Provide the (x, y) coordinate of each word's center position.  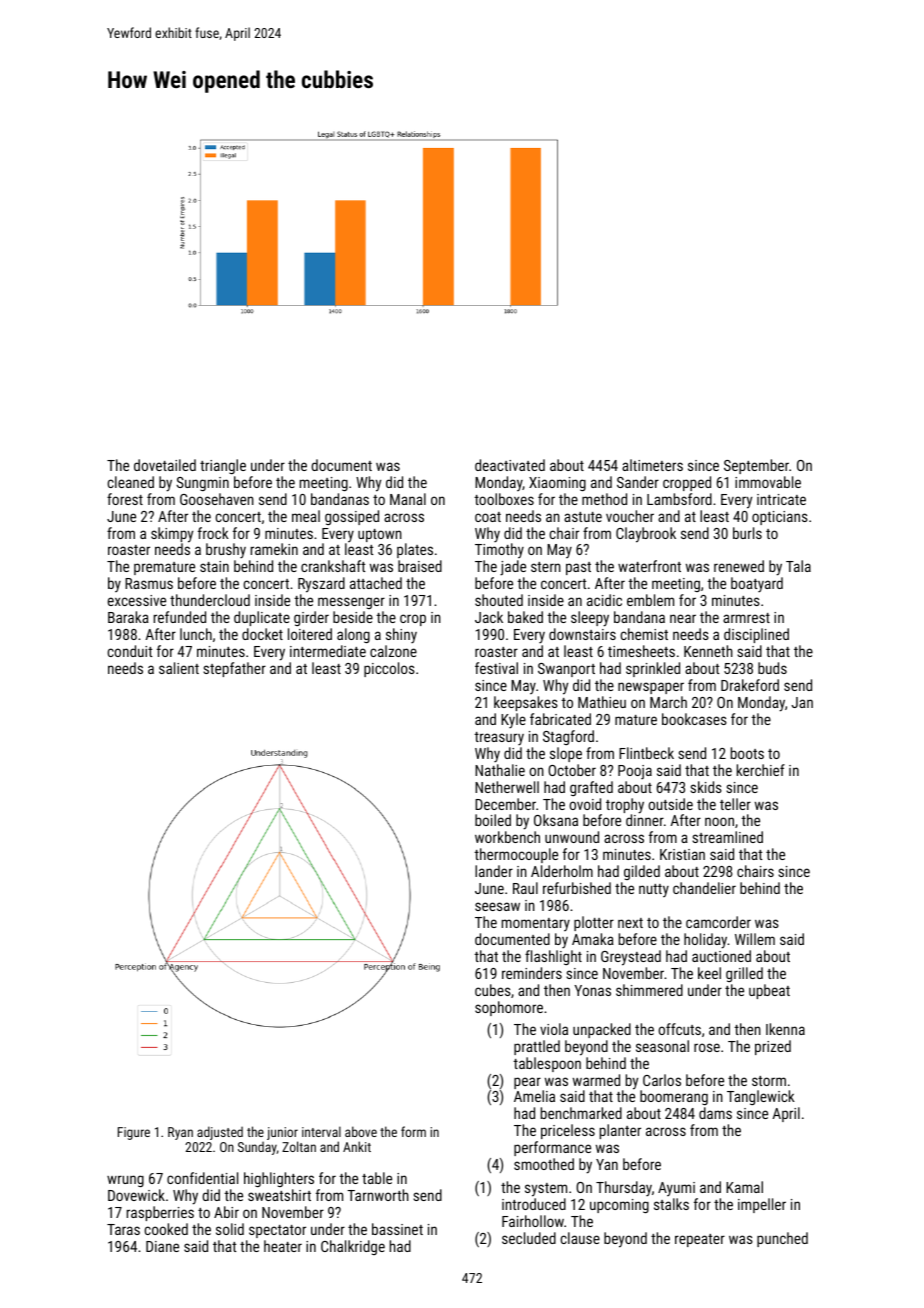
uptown (380, 535)
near (683, 618)
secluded (529, 1238)
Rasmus (149, 583)
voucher (630, 516)
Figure (134, 1133)
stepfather (234, 669)
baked (525, 617)
